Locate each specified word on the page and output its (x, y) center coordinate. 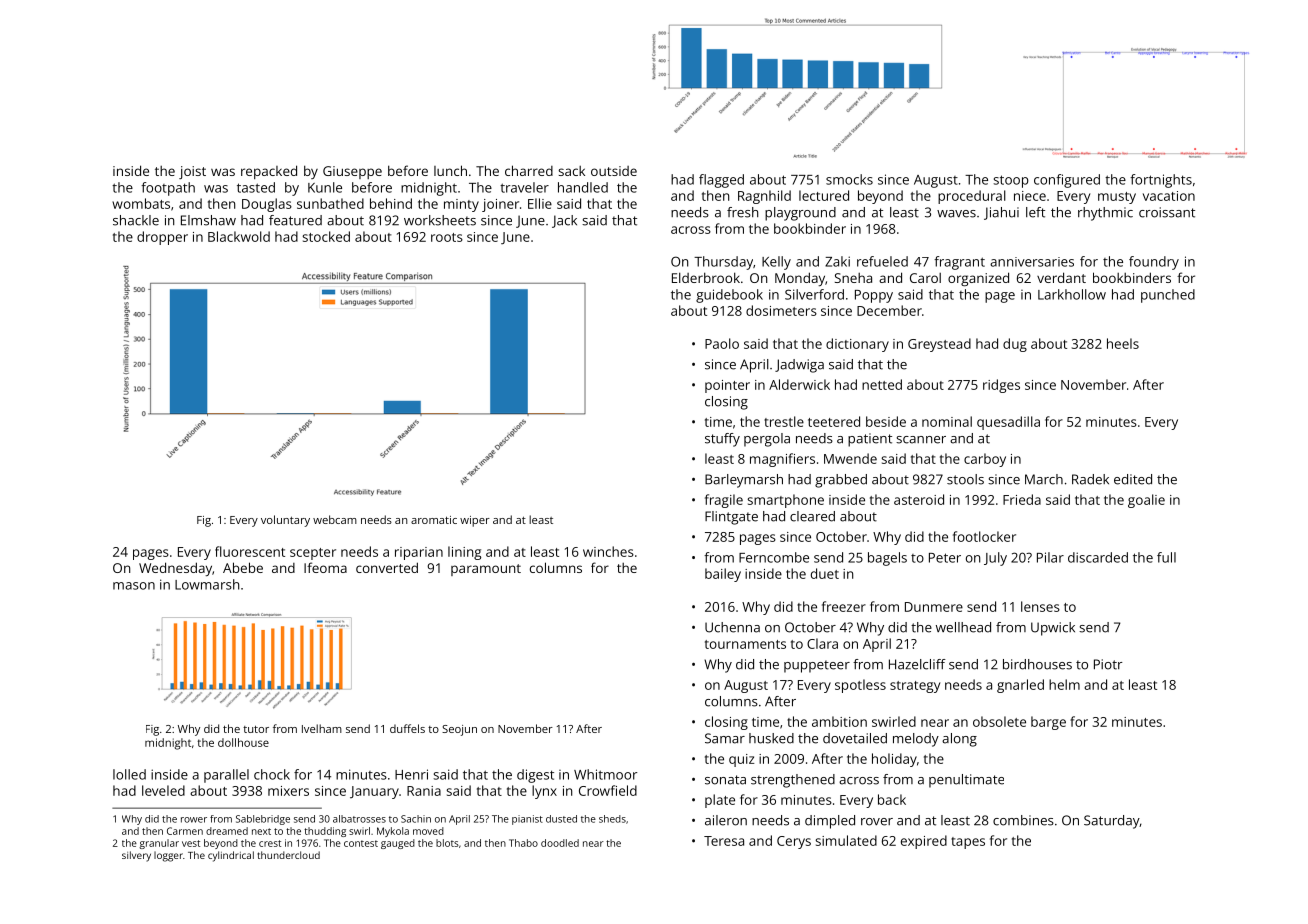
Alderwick (799, 384)
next (261, 831)
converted (387, 567)
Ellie (540, 203)
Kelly (776, 263)
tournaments (745, 644)
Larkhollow (1072, 294)
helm (1064, 684)
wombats (141, 203)
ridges (1001, 386)
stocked (326, 236)
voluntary (285, 521)
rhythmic (1105, 214)
